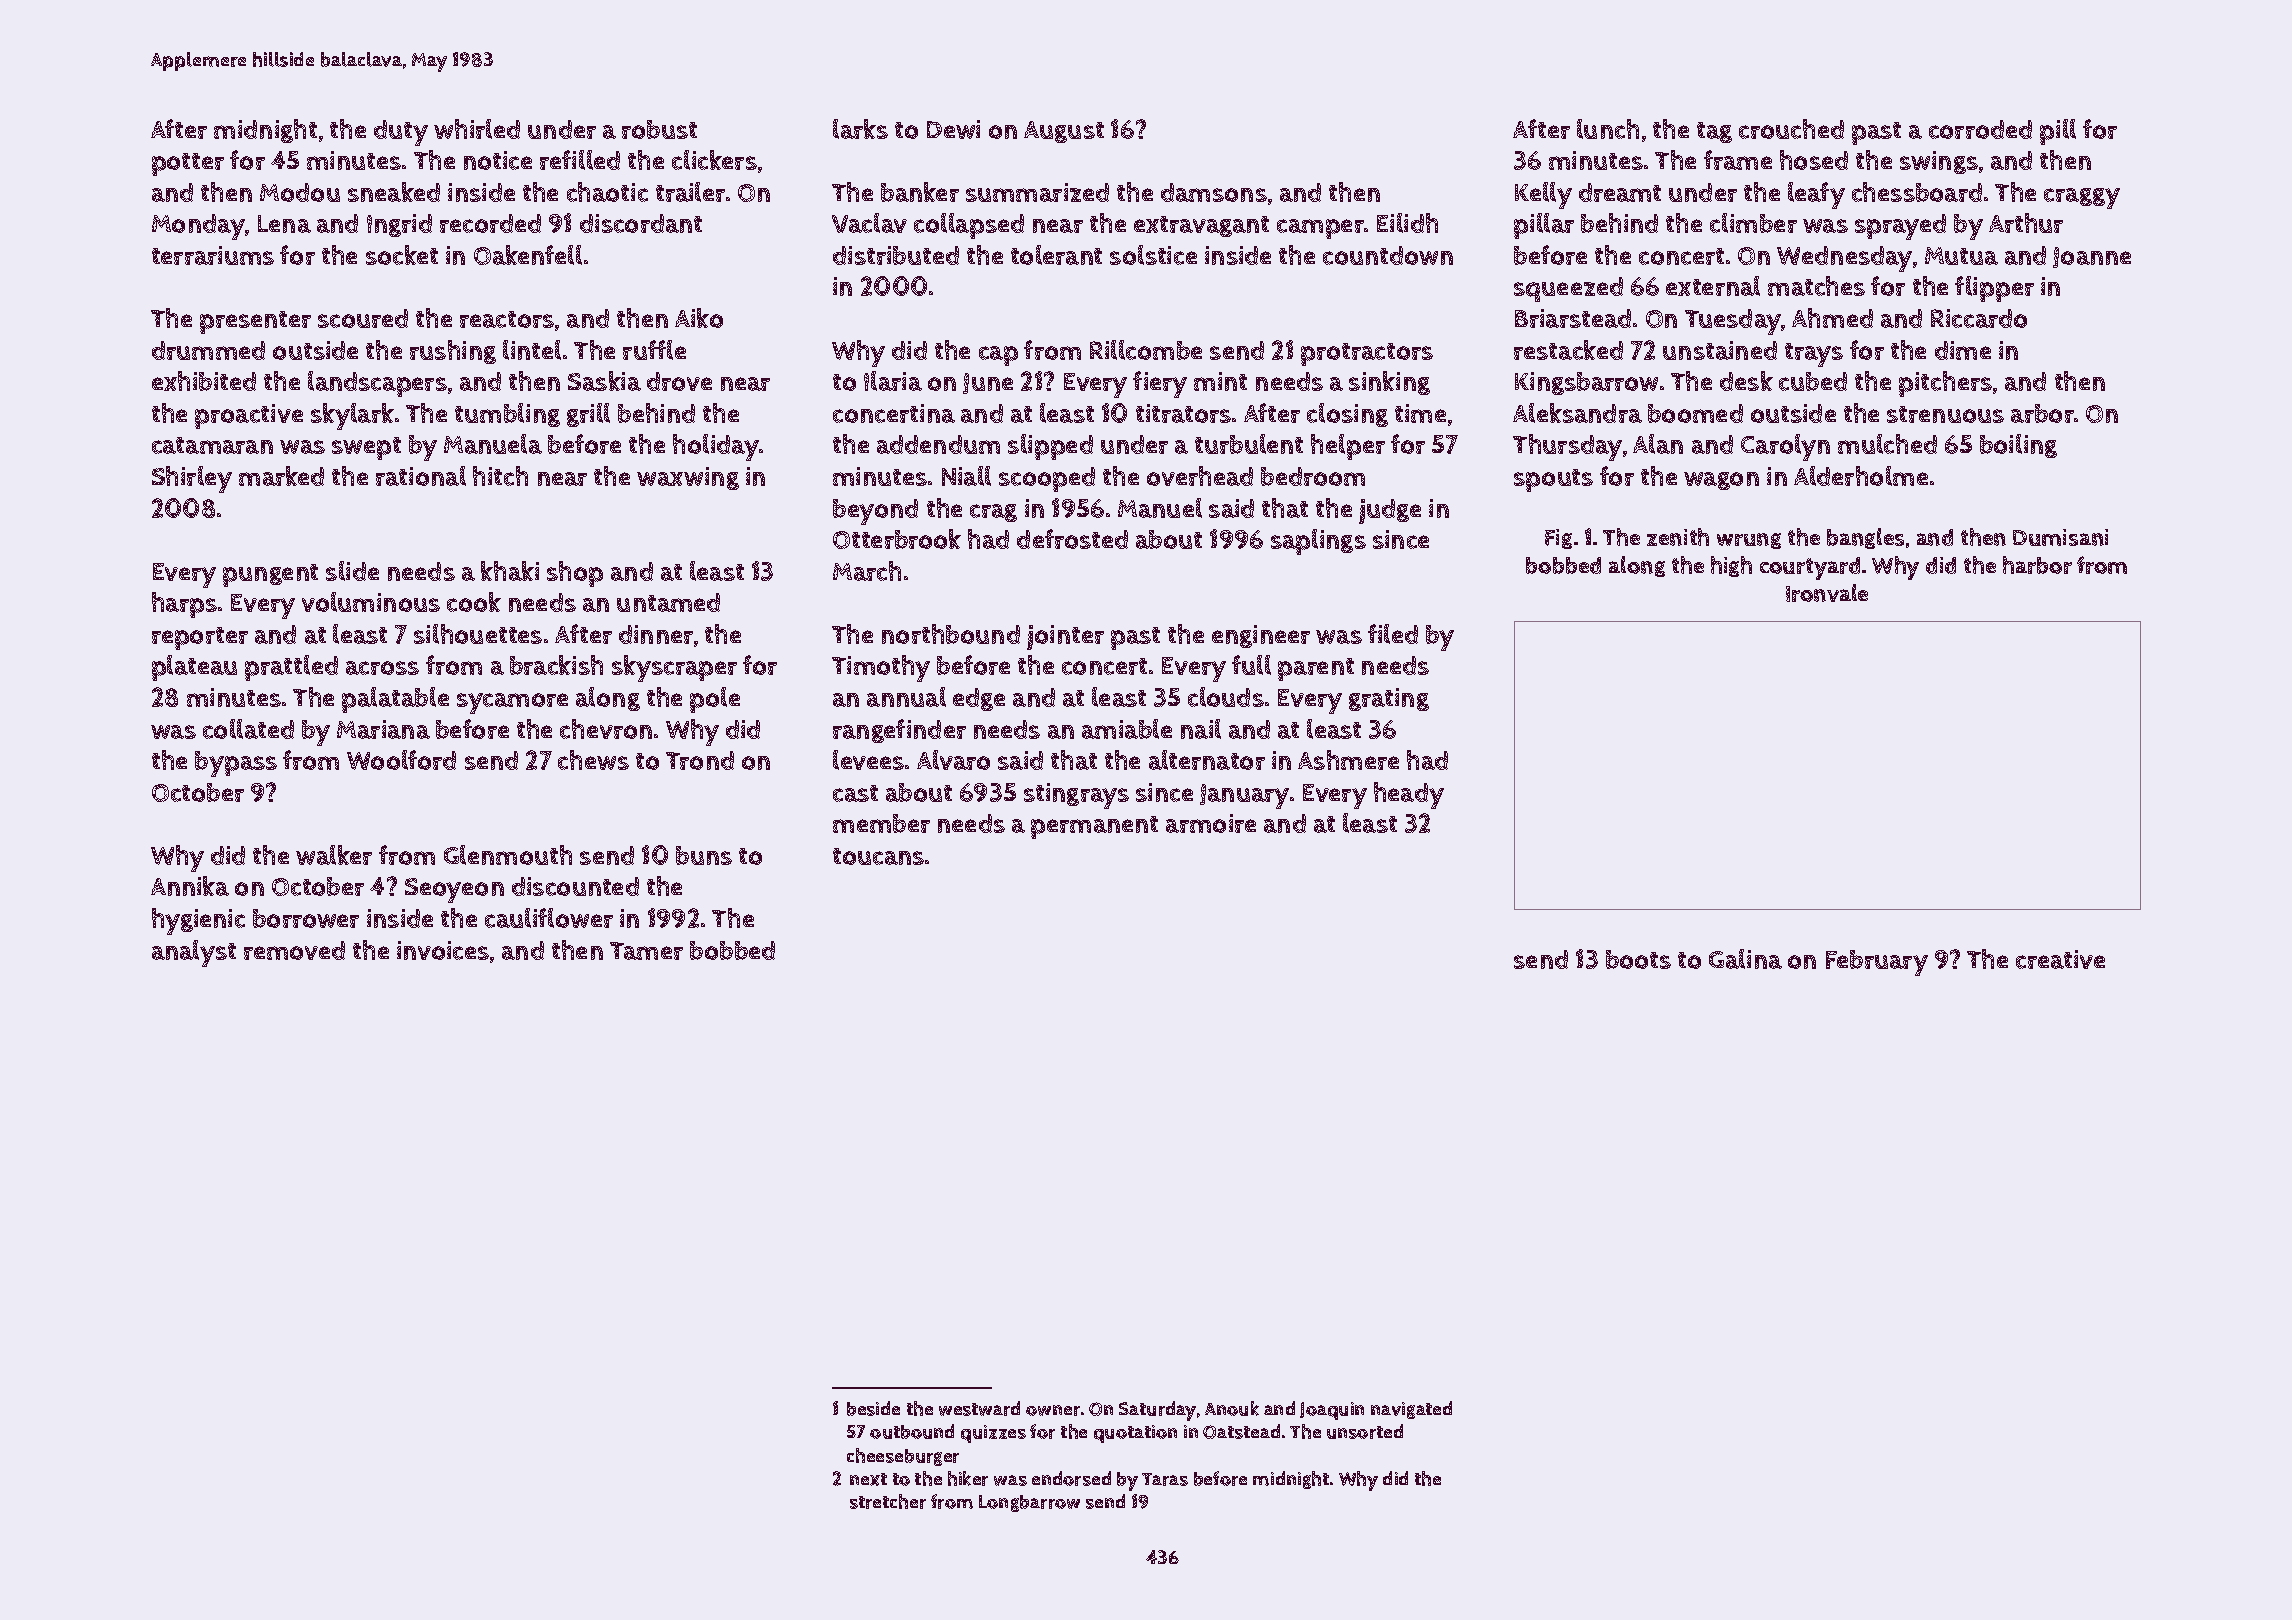  I want to click on refilled, so click(580, 160).
